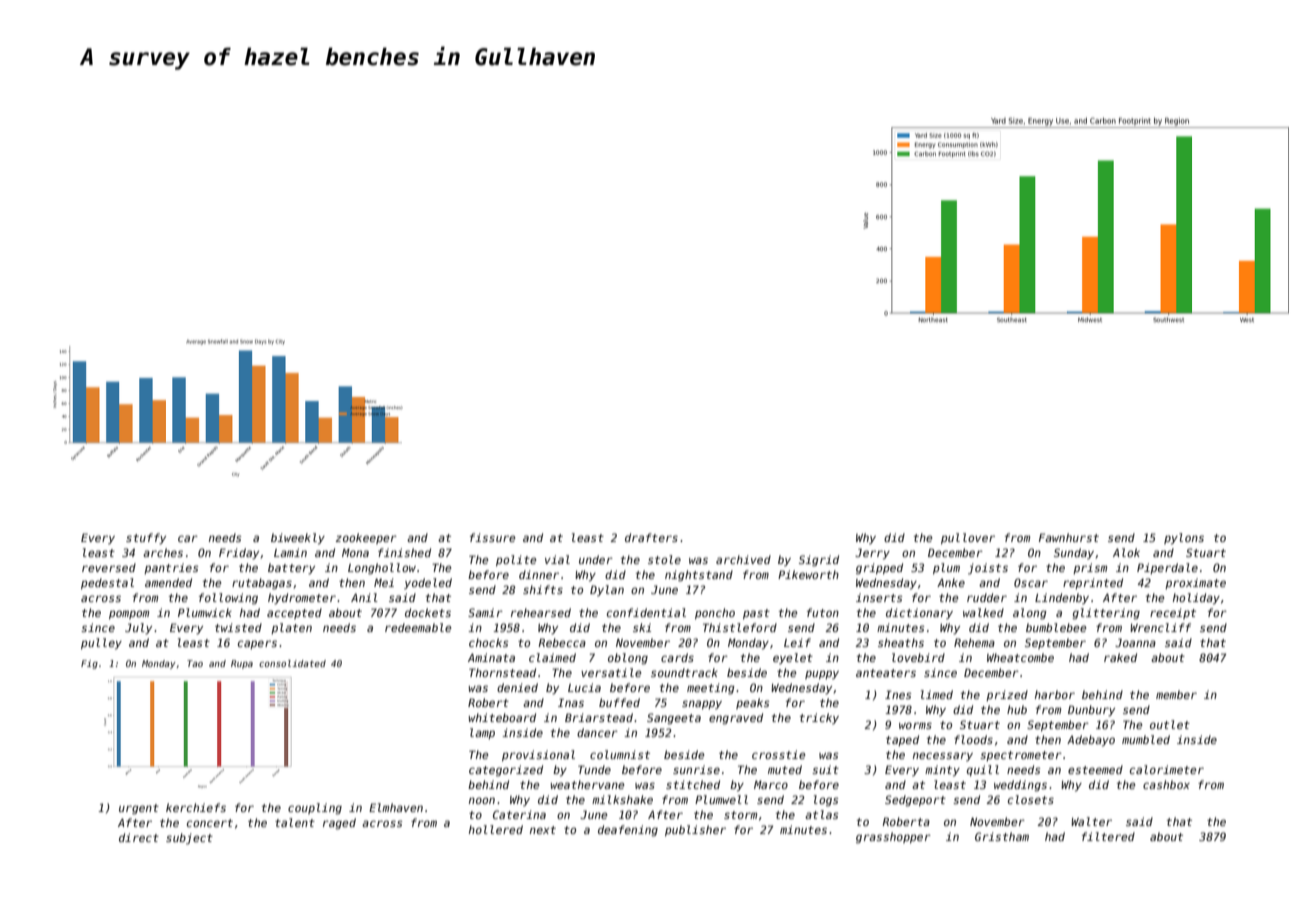  I want to click on deafening, so click(628, 831).
